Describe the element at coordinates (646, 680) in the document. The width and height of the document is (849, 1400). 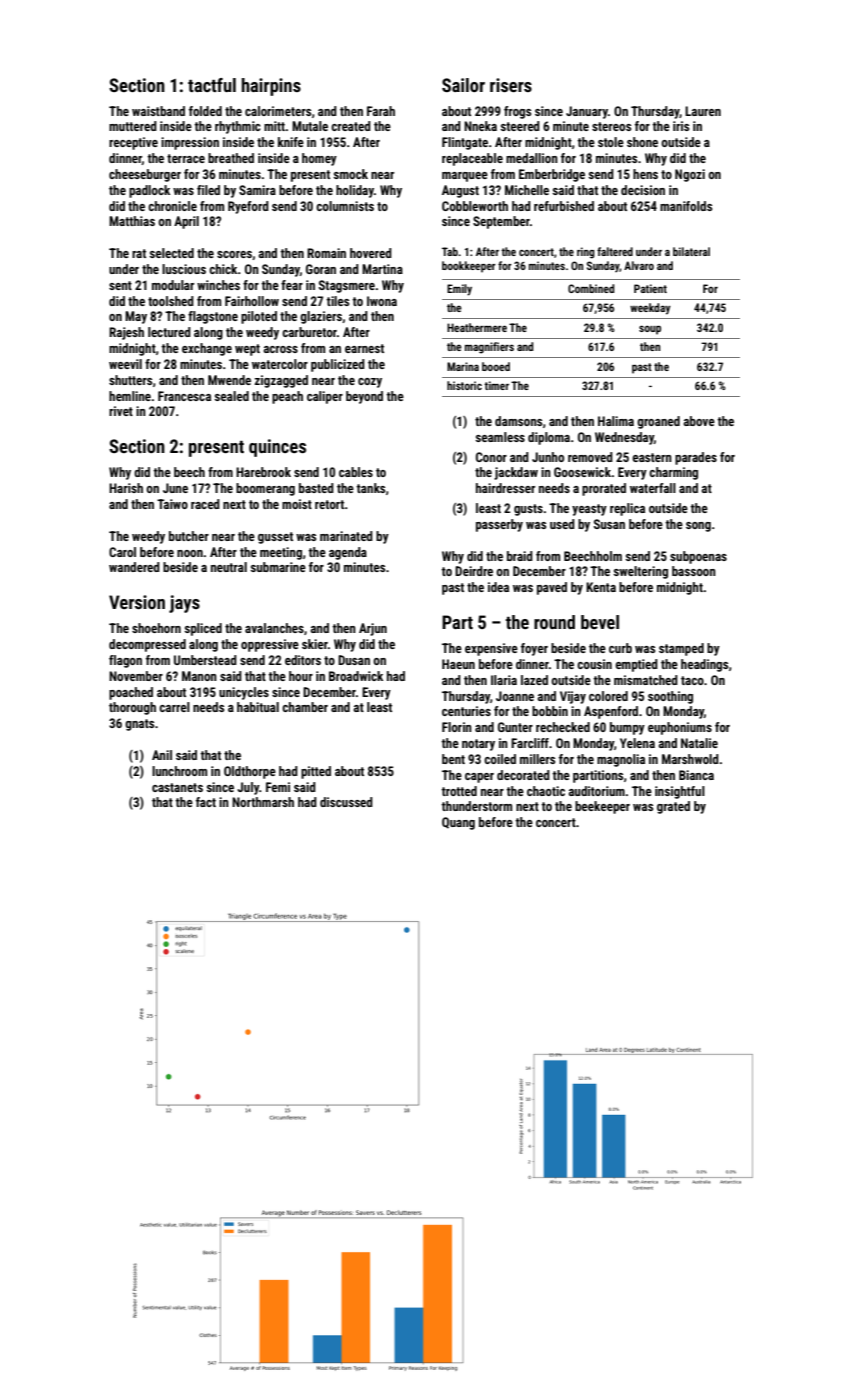
I see `mismatched` at that location.
